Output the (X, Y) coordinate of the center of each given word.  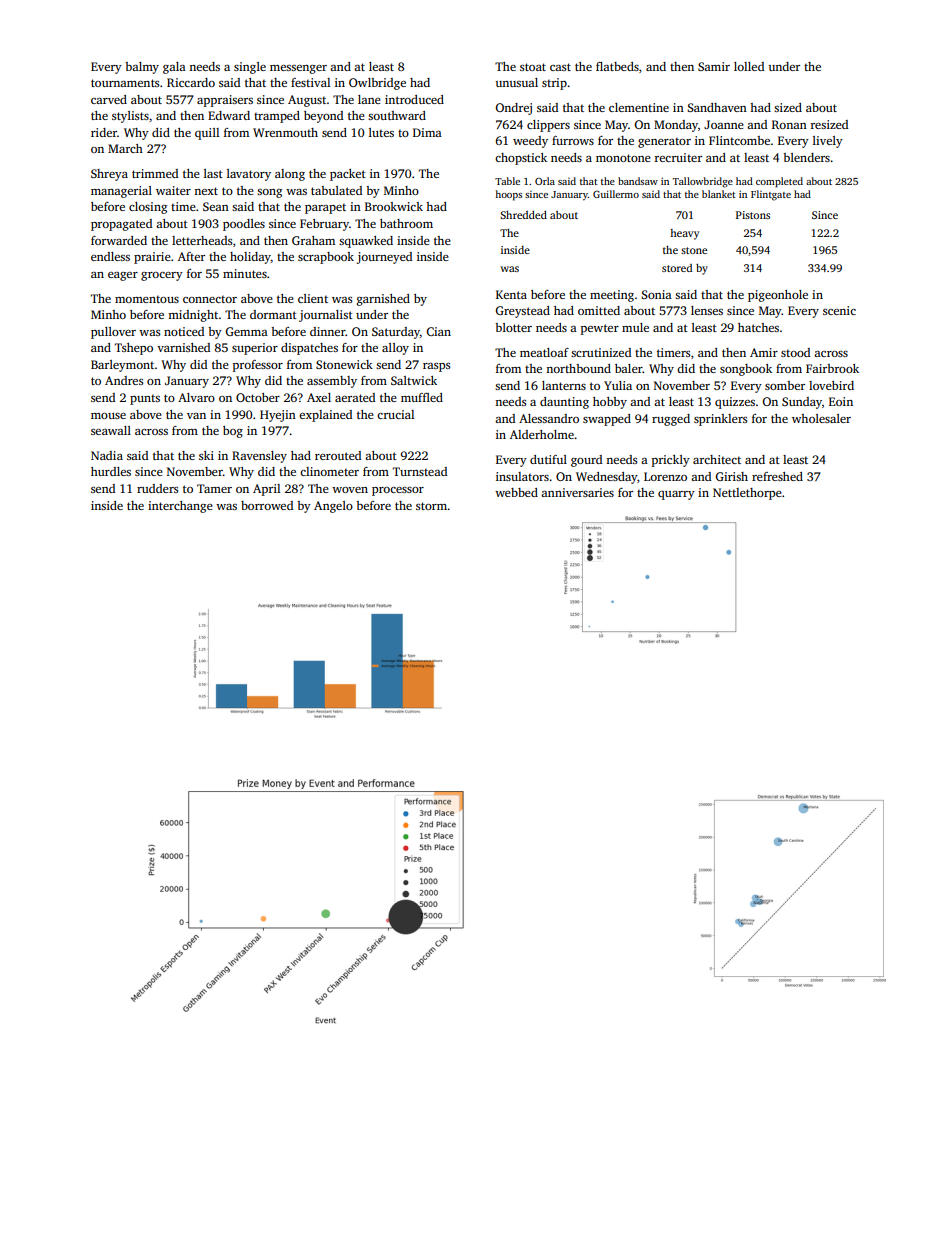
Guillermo (616, 194)
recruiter (678, 157)
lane (369, 99)
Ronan (789, 124)
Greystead (522, 312)
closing (148, 208)
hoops (508, 195)
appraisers (225, 101)
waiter (173, 190)
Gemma (246, 331)
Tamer (214, 488)
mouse (108, 416)
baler (629, 368)
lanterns (564, 385)
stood (795, 352)
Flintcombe (739, 140)
